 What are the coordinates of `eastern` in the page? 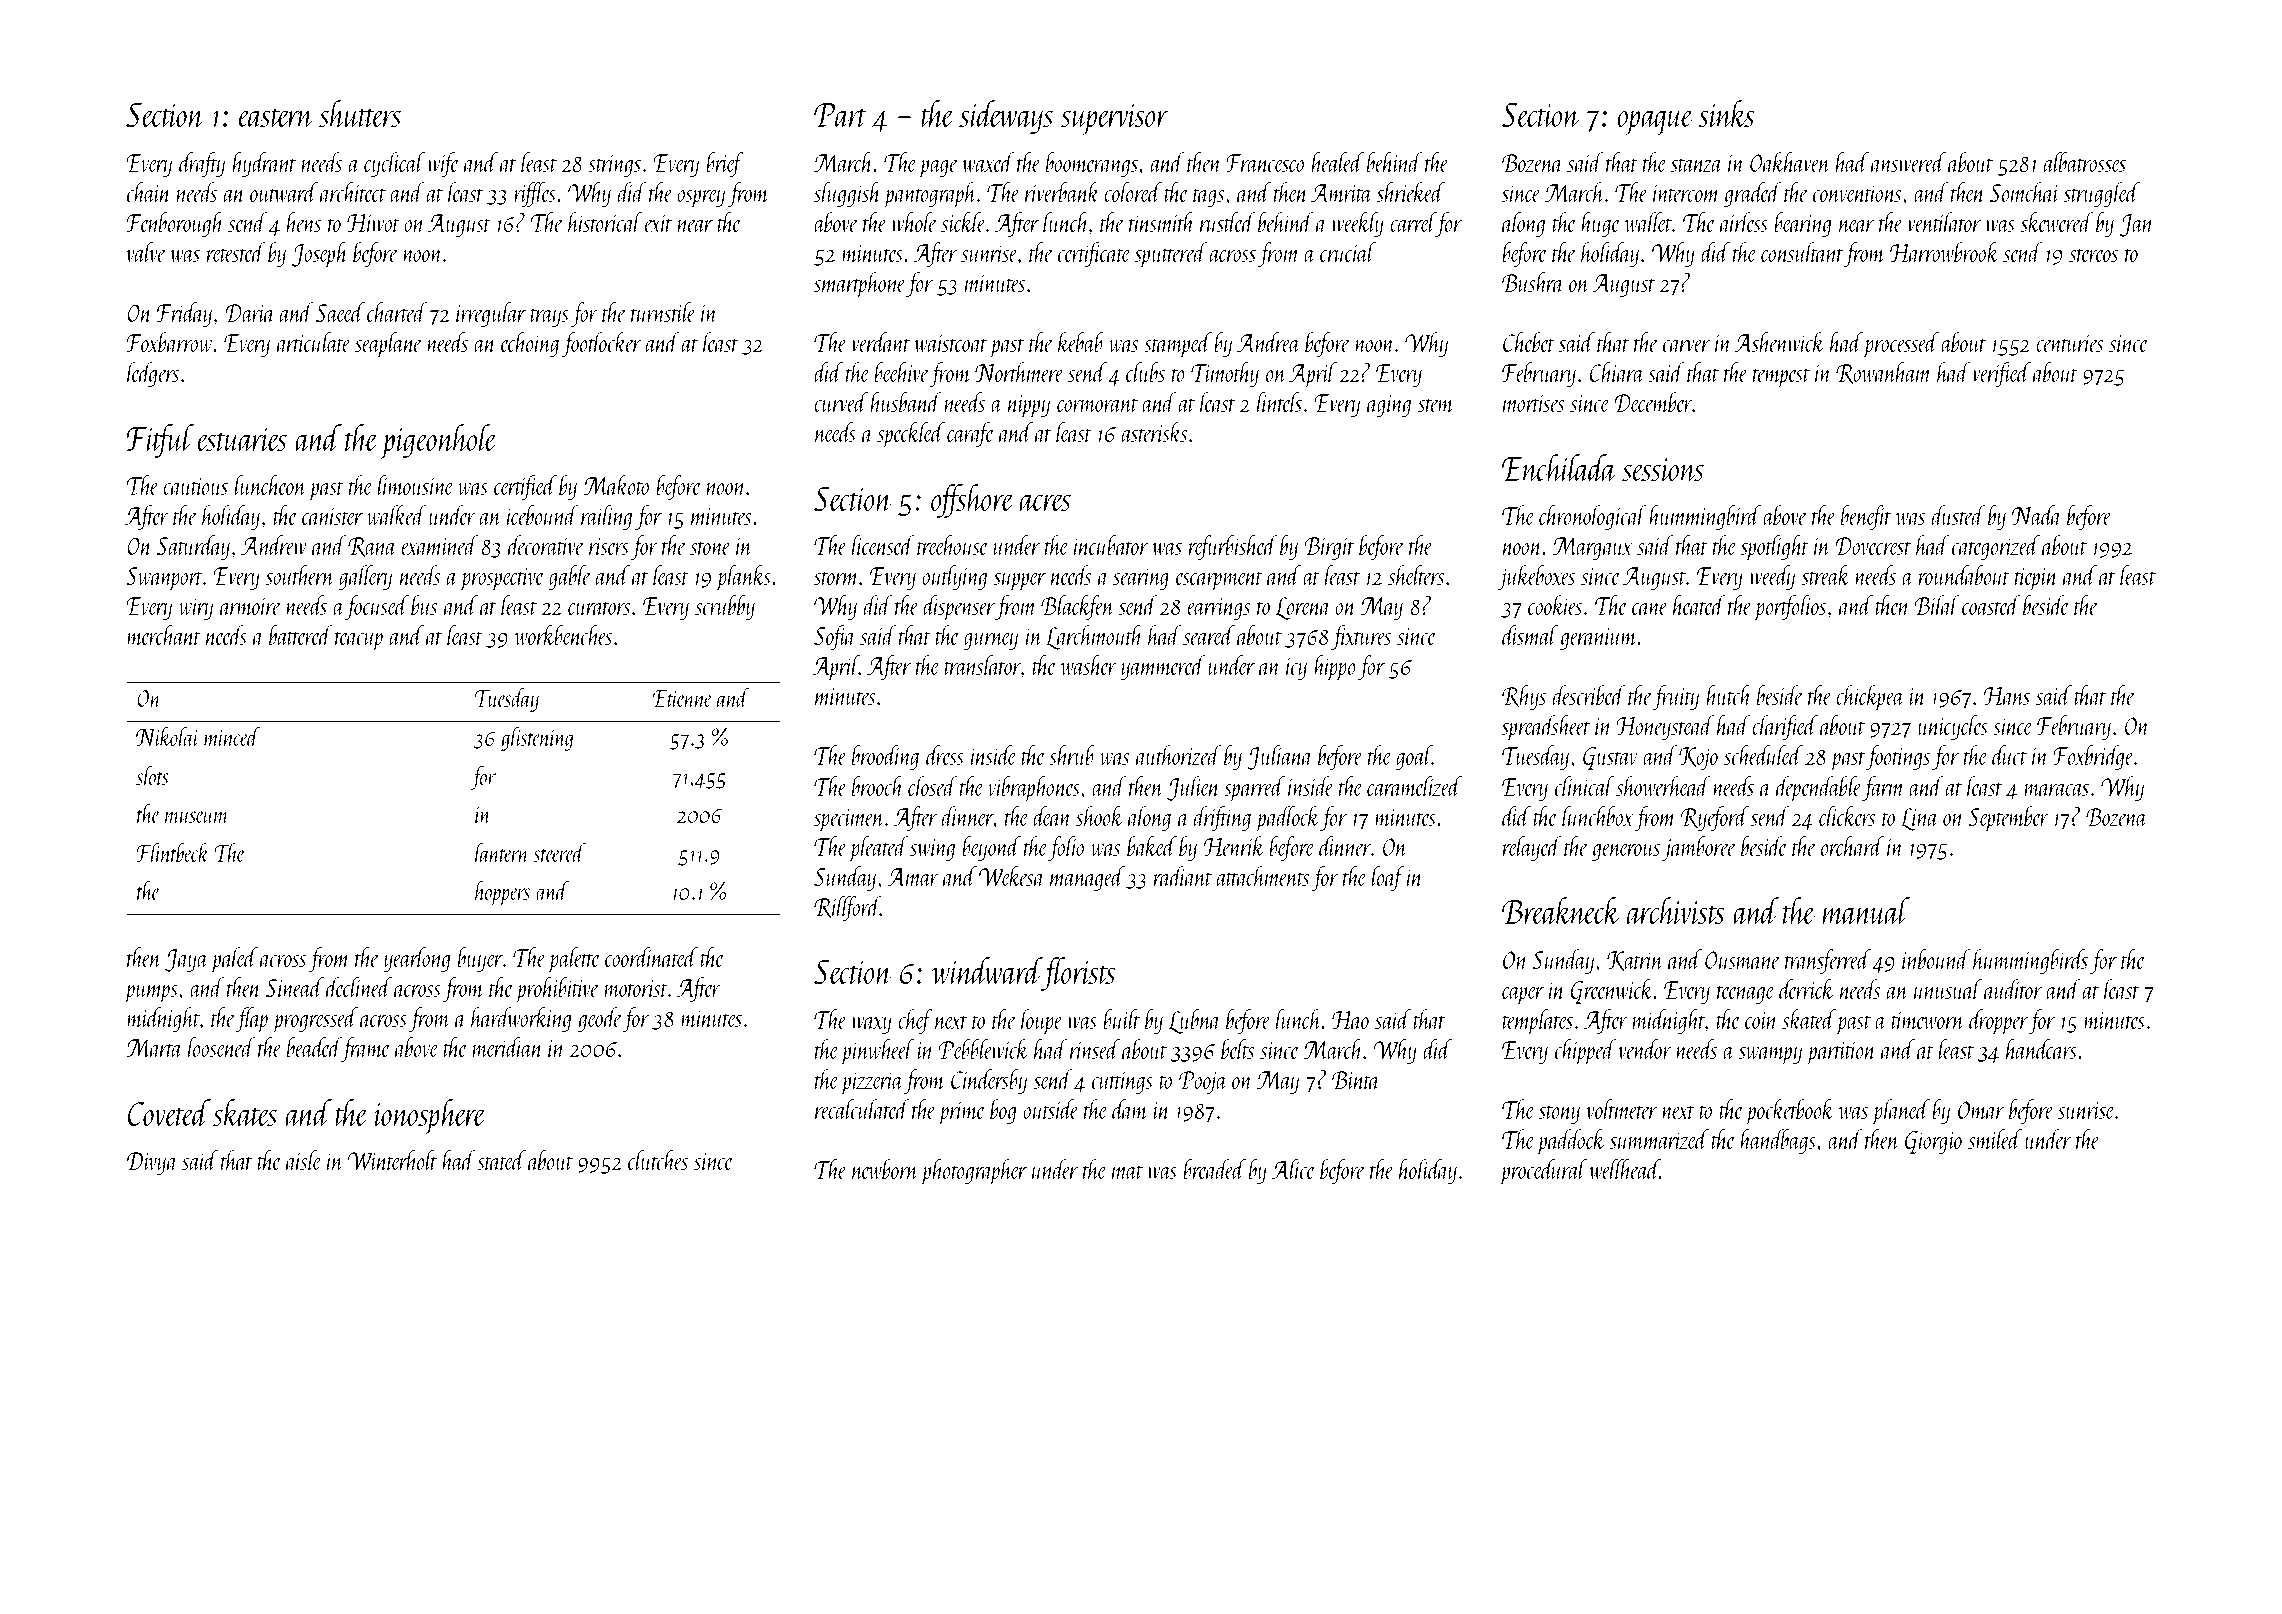 It's located at (276, 117).
